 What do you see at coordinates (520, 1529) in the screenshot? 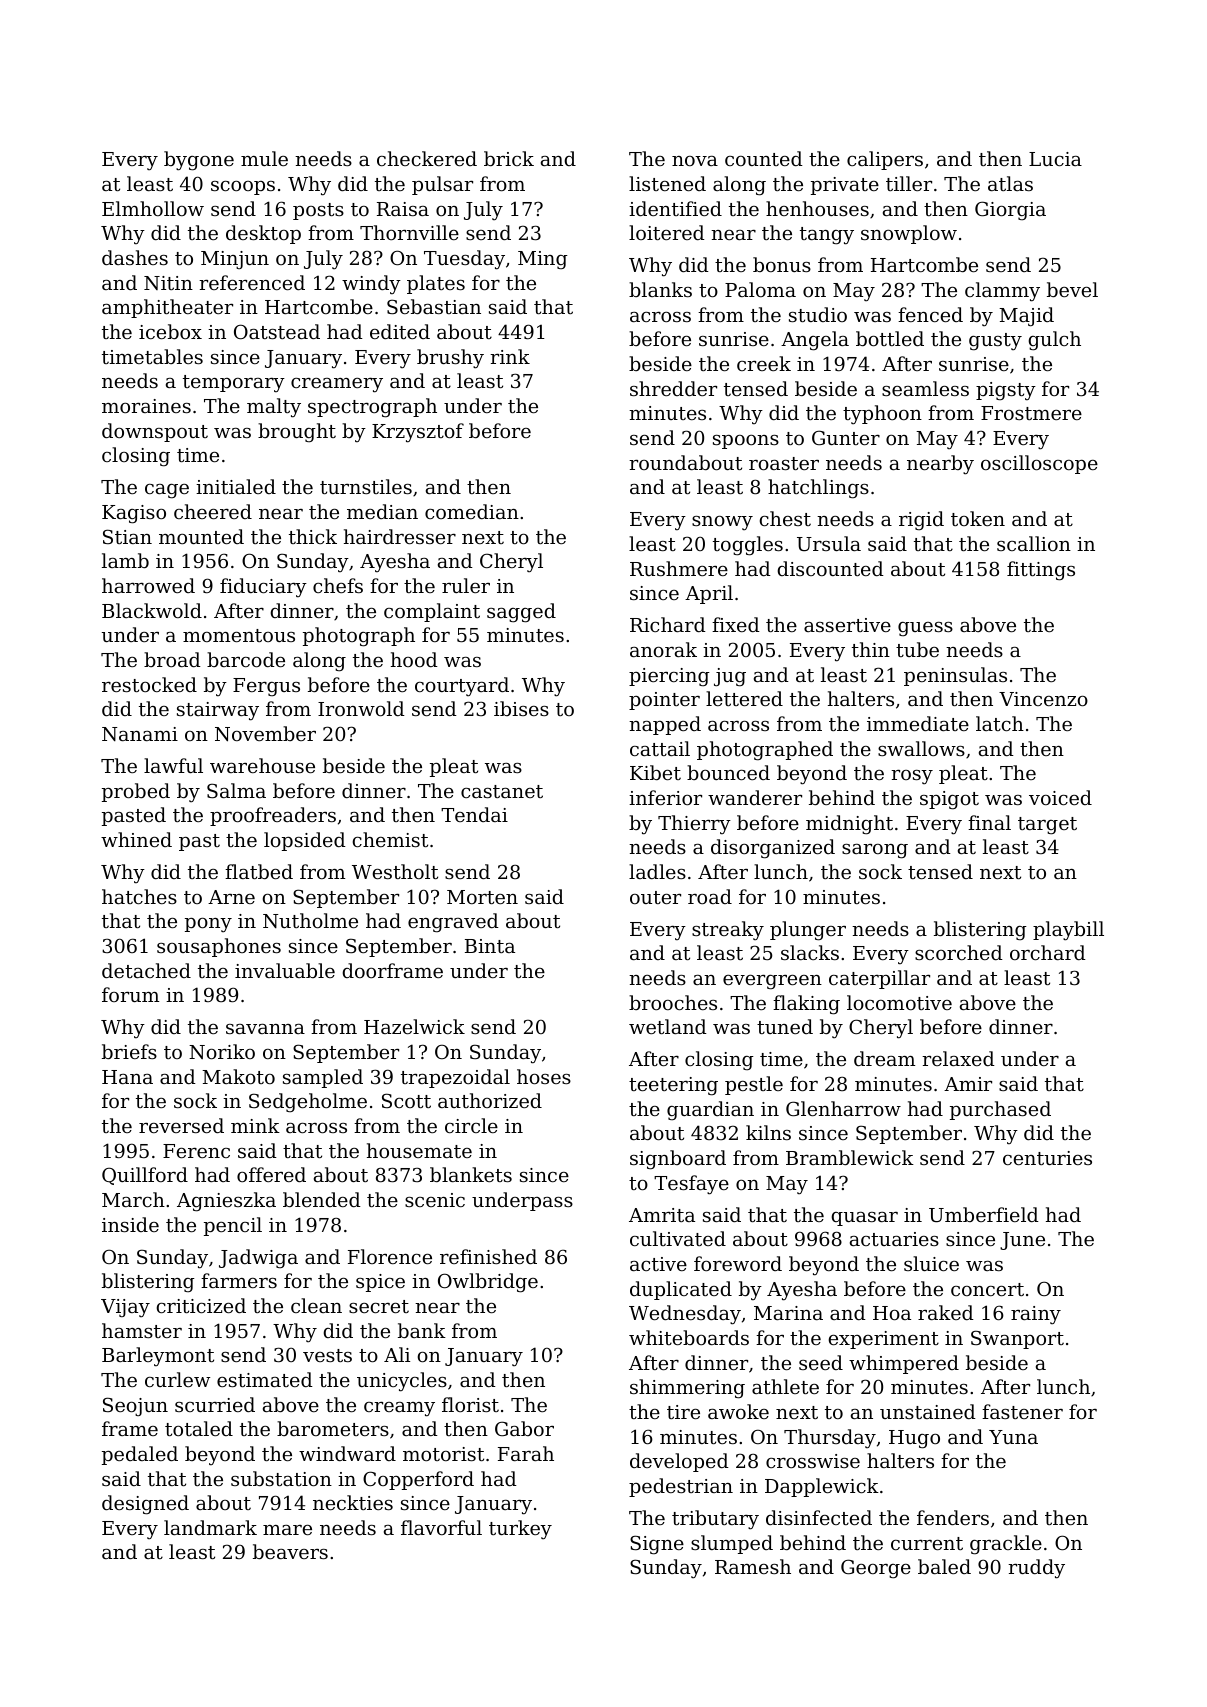
I see `turkey` at bounding box center [520, 1529].
